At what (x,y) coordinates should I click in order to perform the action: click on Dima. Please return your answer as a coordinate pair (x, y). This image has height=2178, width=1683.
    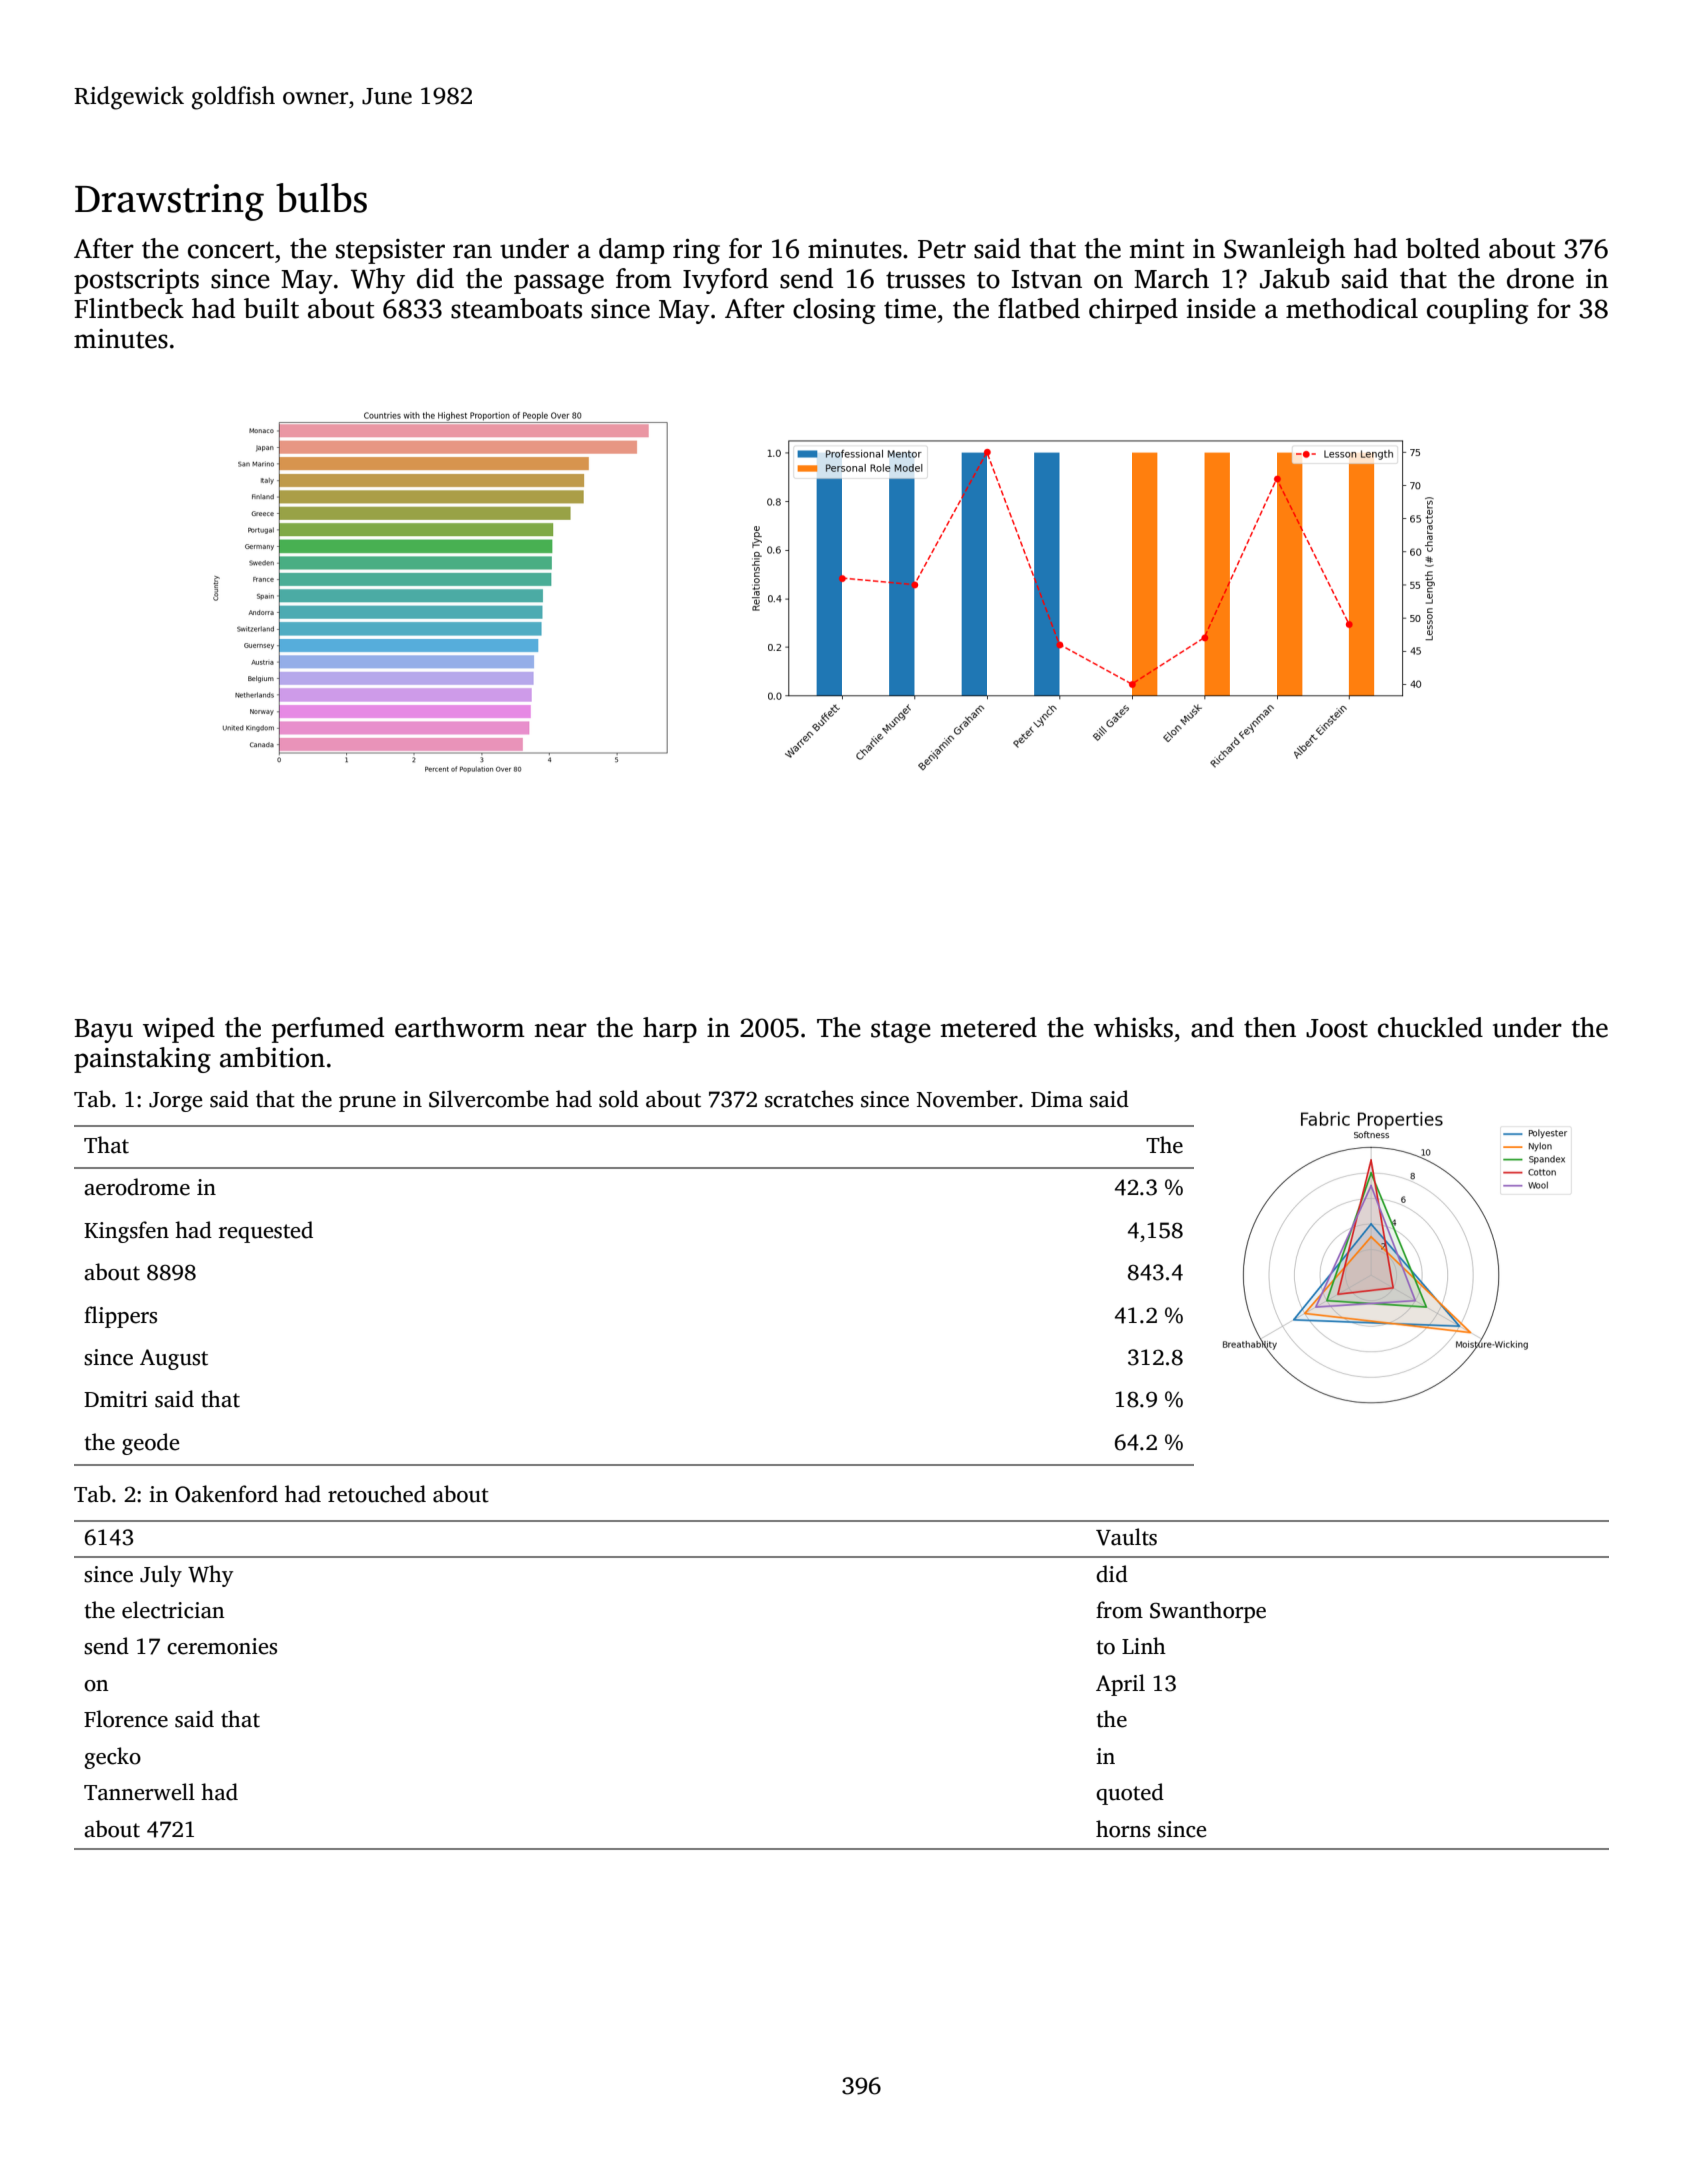
    Looking at the image, I should click on (1057, 1099).
